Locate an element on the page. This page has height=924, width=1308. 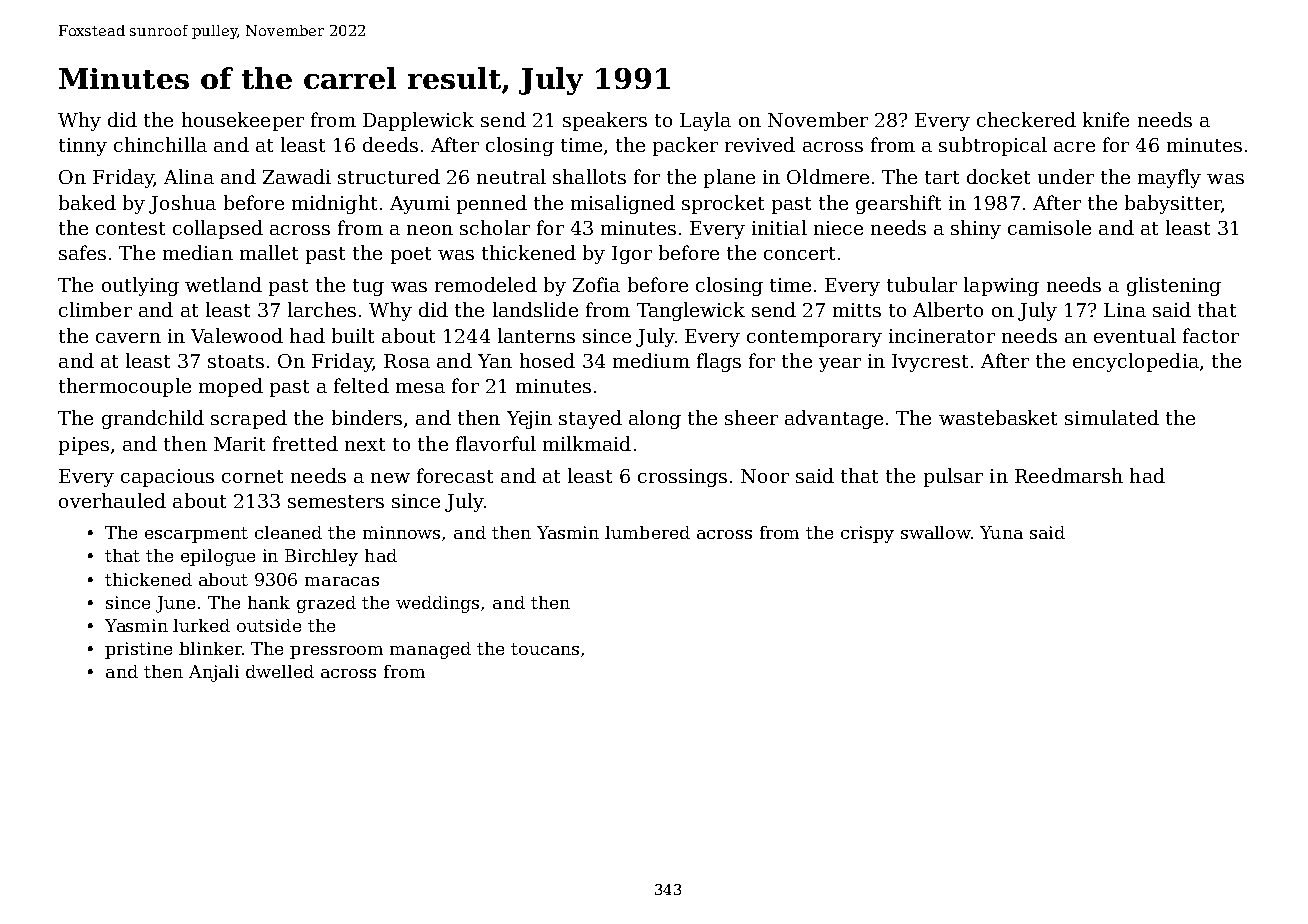
lumbered is located at coordinates (647, 532).
